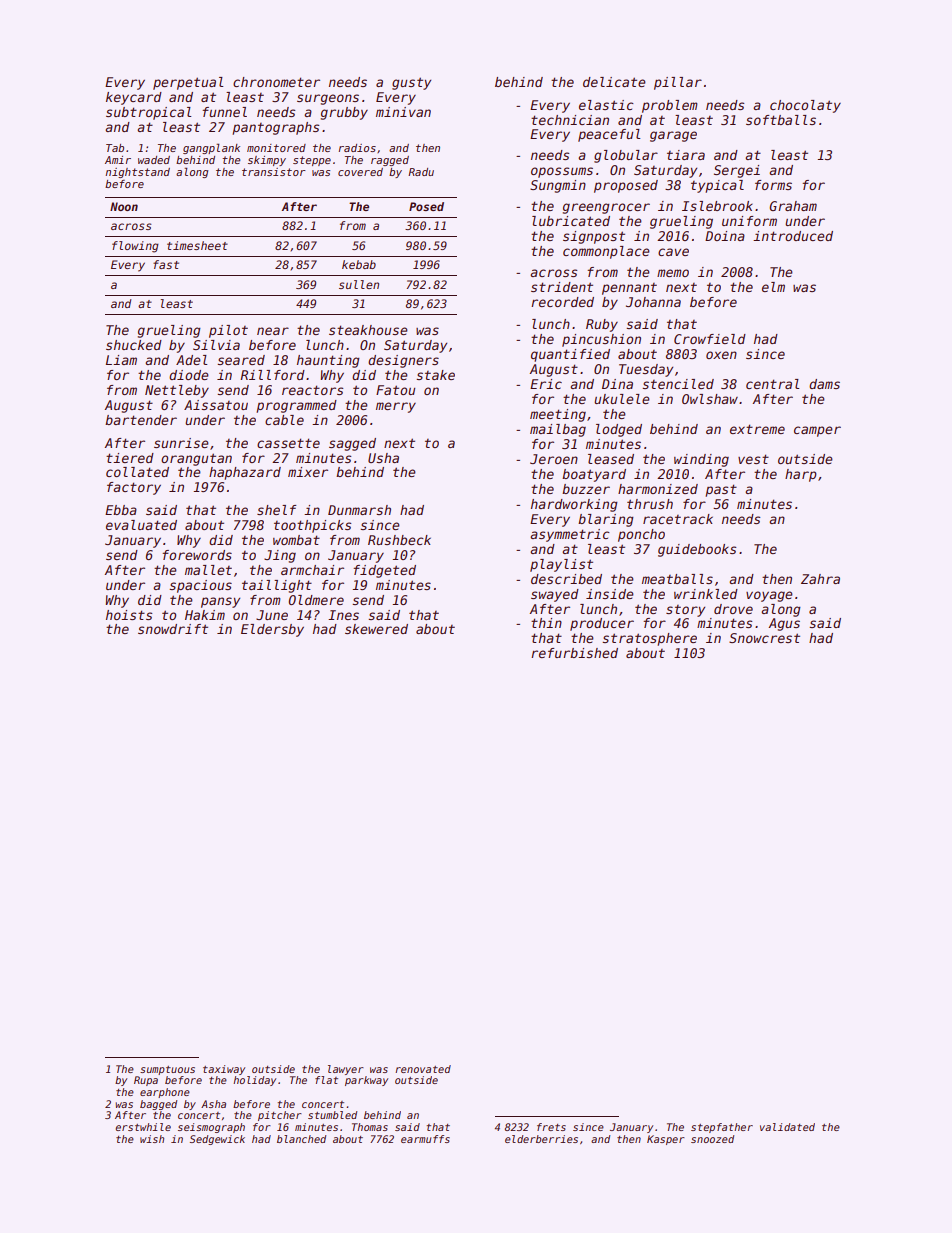 This screenshot has width=952, height=1233. What do you see at coordinates (574, 653) in the screenshot?
I see `refurbished` at bounding box center [574, 653].
